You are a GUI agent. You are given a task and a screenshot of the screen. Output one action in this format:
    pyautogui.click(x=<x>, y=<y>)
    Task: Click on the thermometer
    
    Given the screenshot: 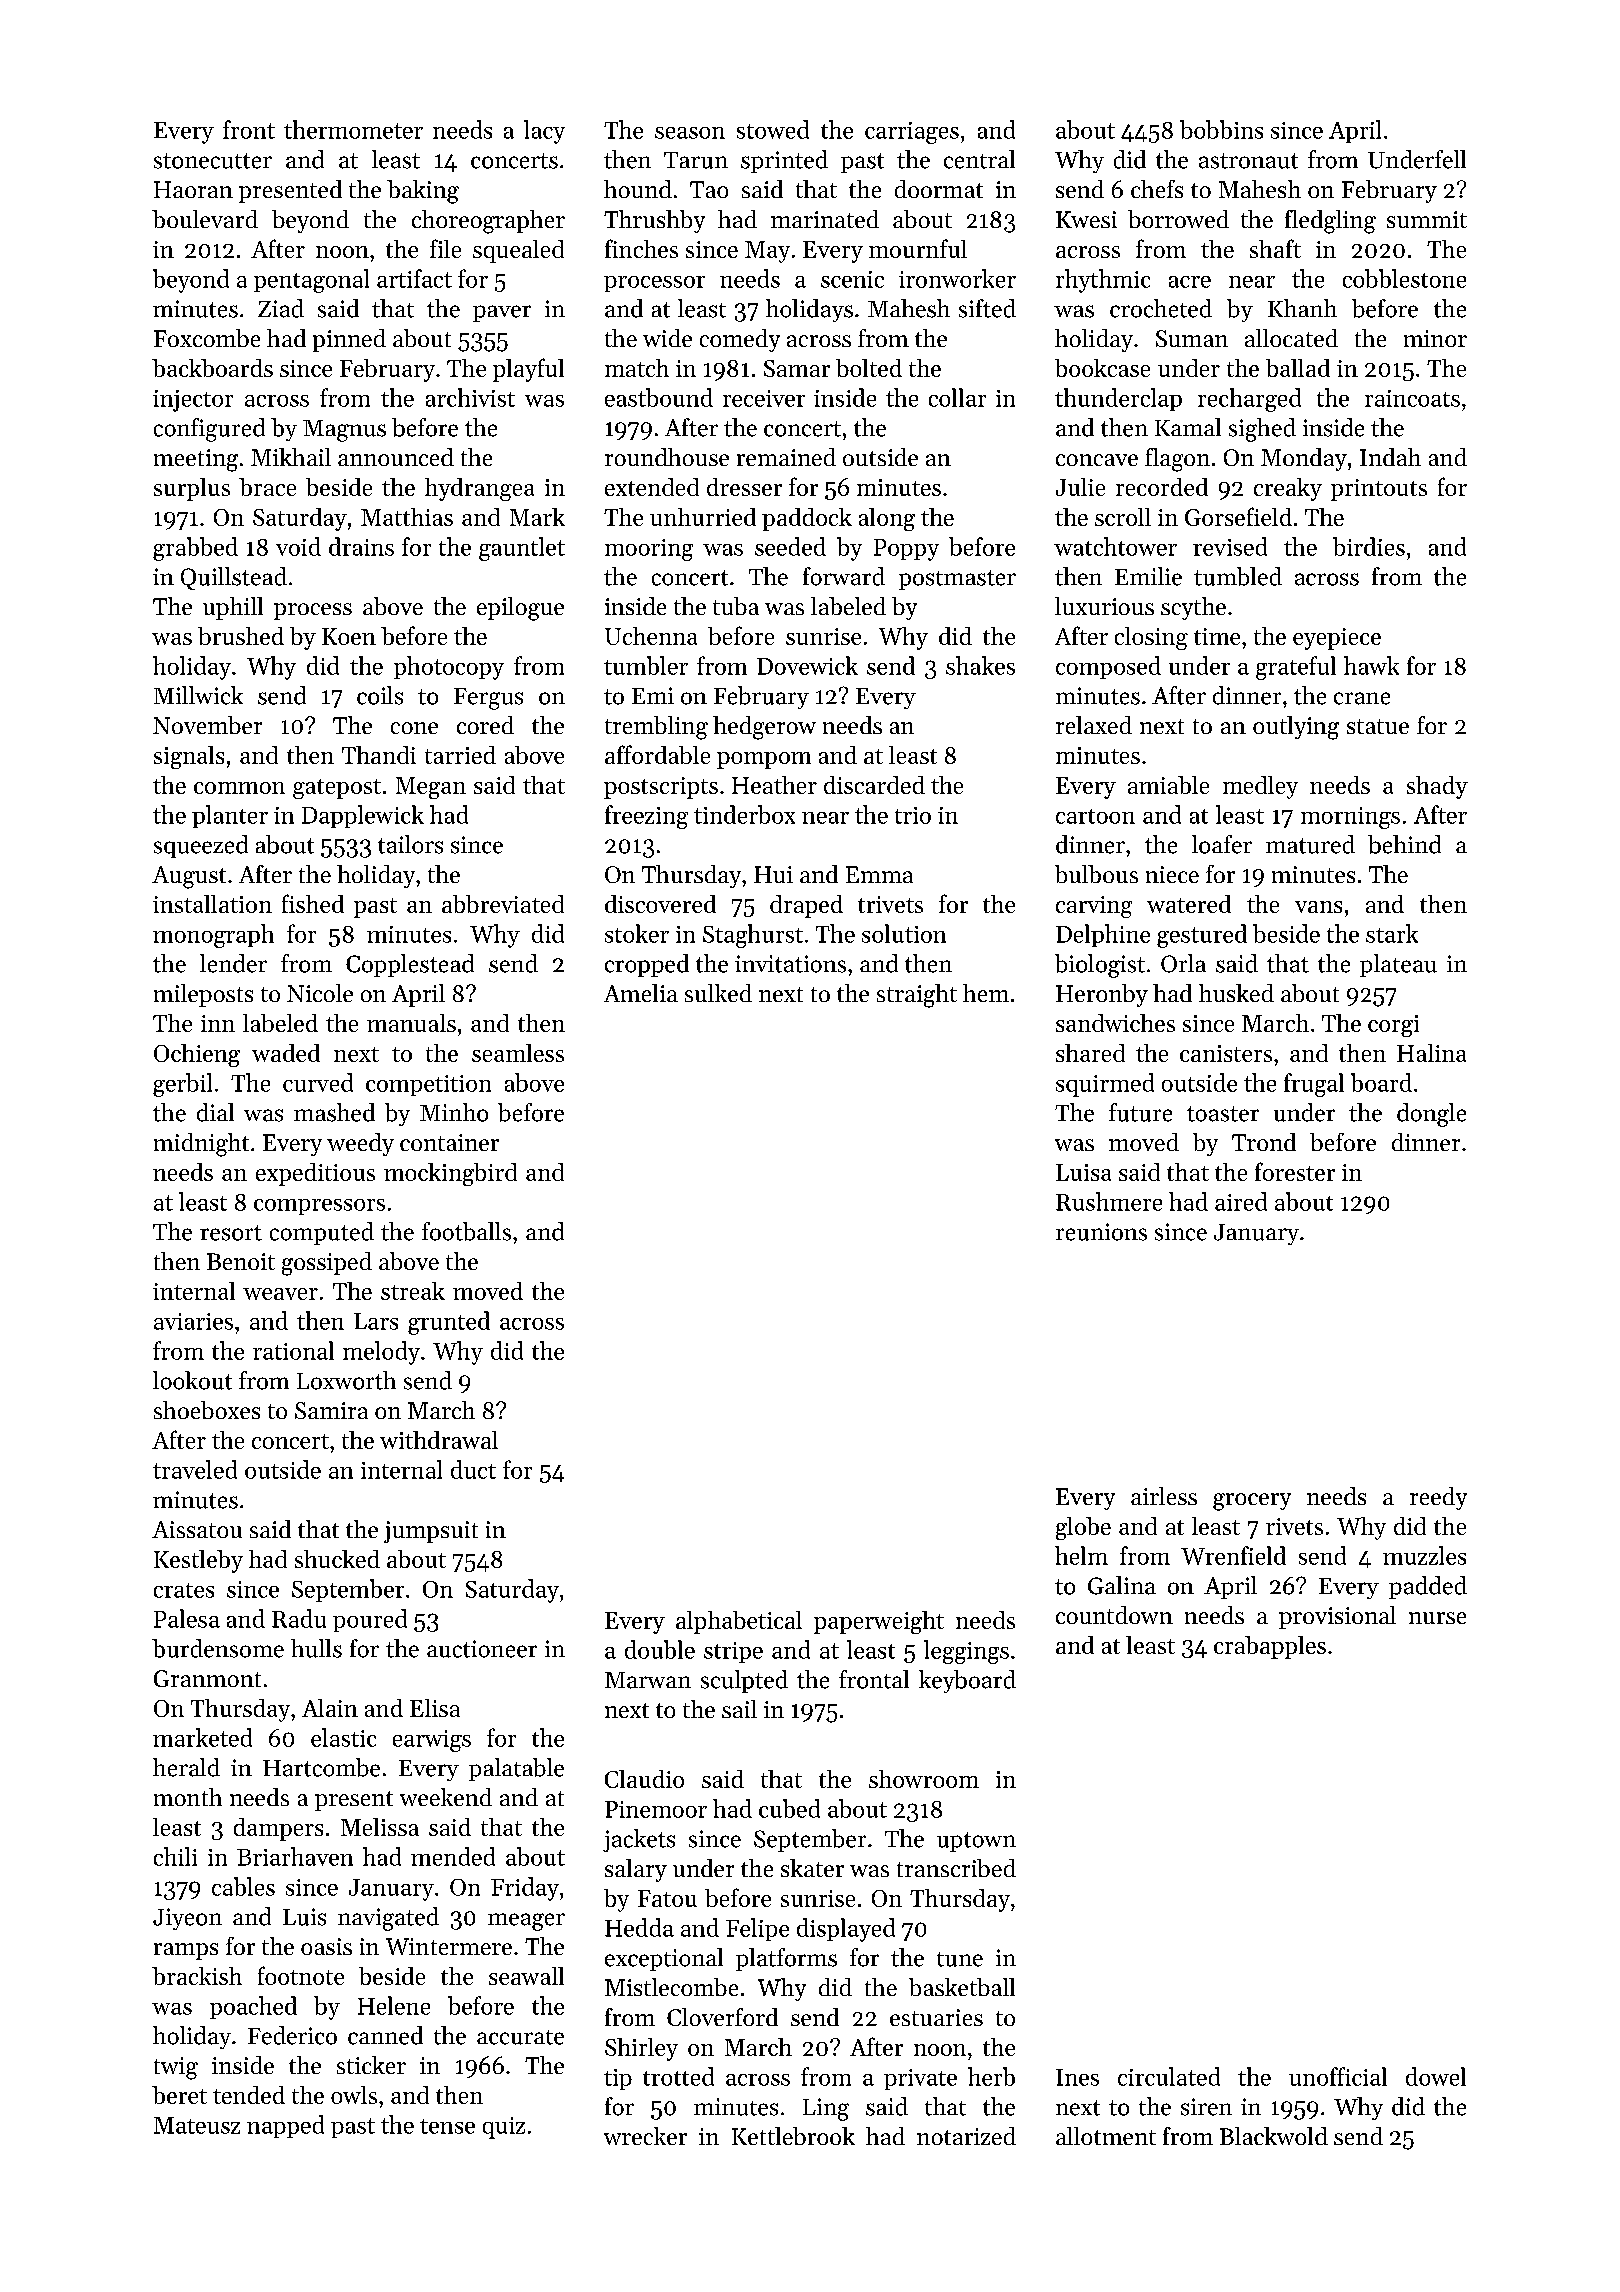 What is the action you would take?
    pyautogui.click(x=353, y=129)
